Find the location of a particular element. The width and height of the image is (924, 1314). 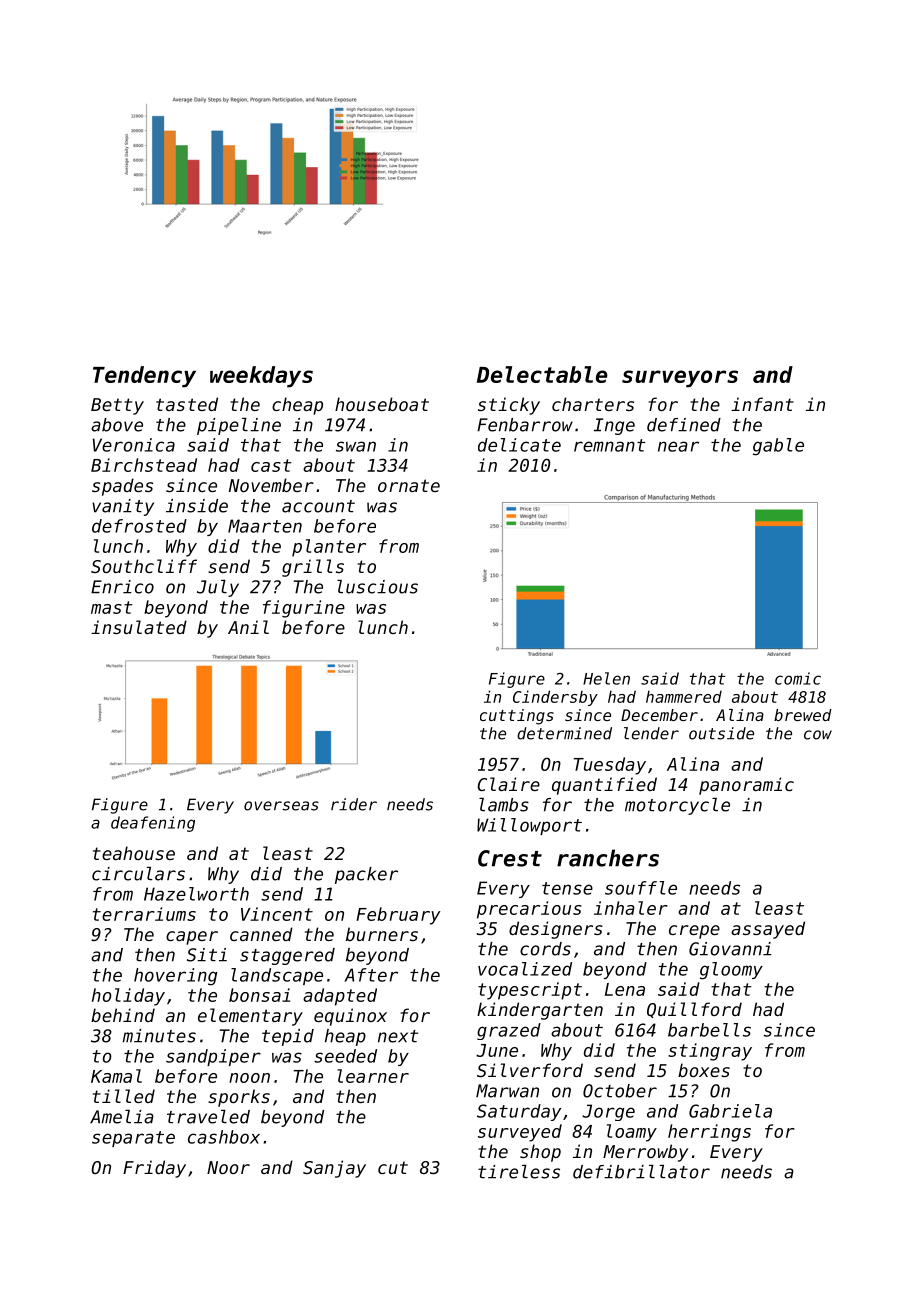

assayed is located at coordinates (768, 930).
